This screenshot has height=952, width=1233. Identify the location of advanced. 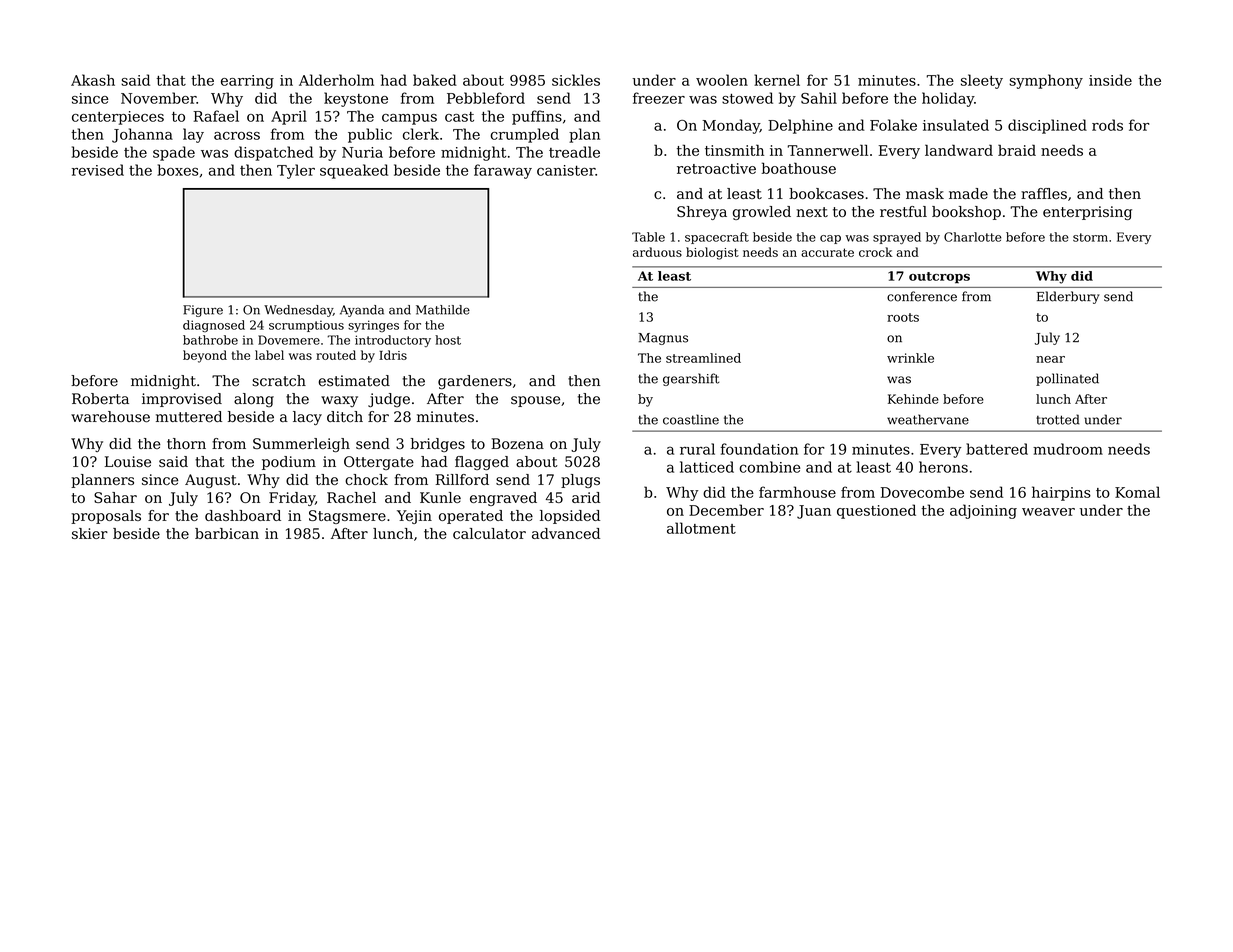
(566, 533).
